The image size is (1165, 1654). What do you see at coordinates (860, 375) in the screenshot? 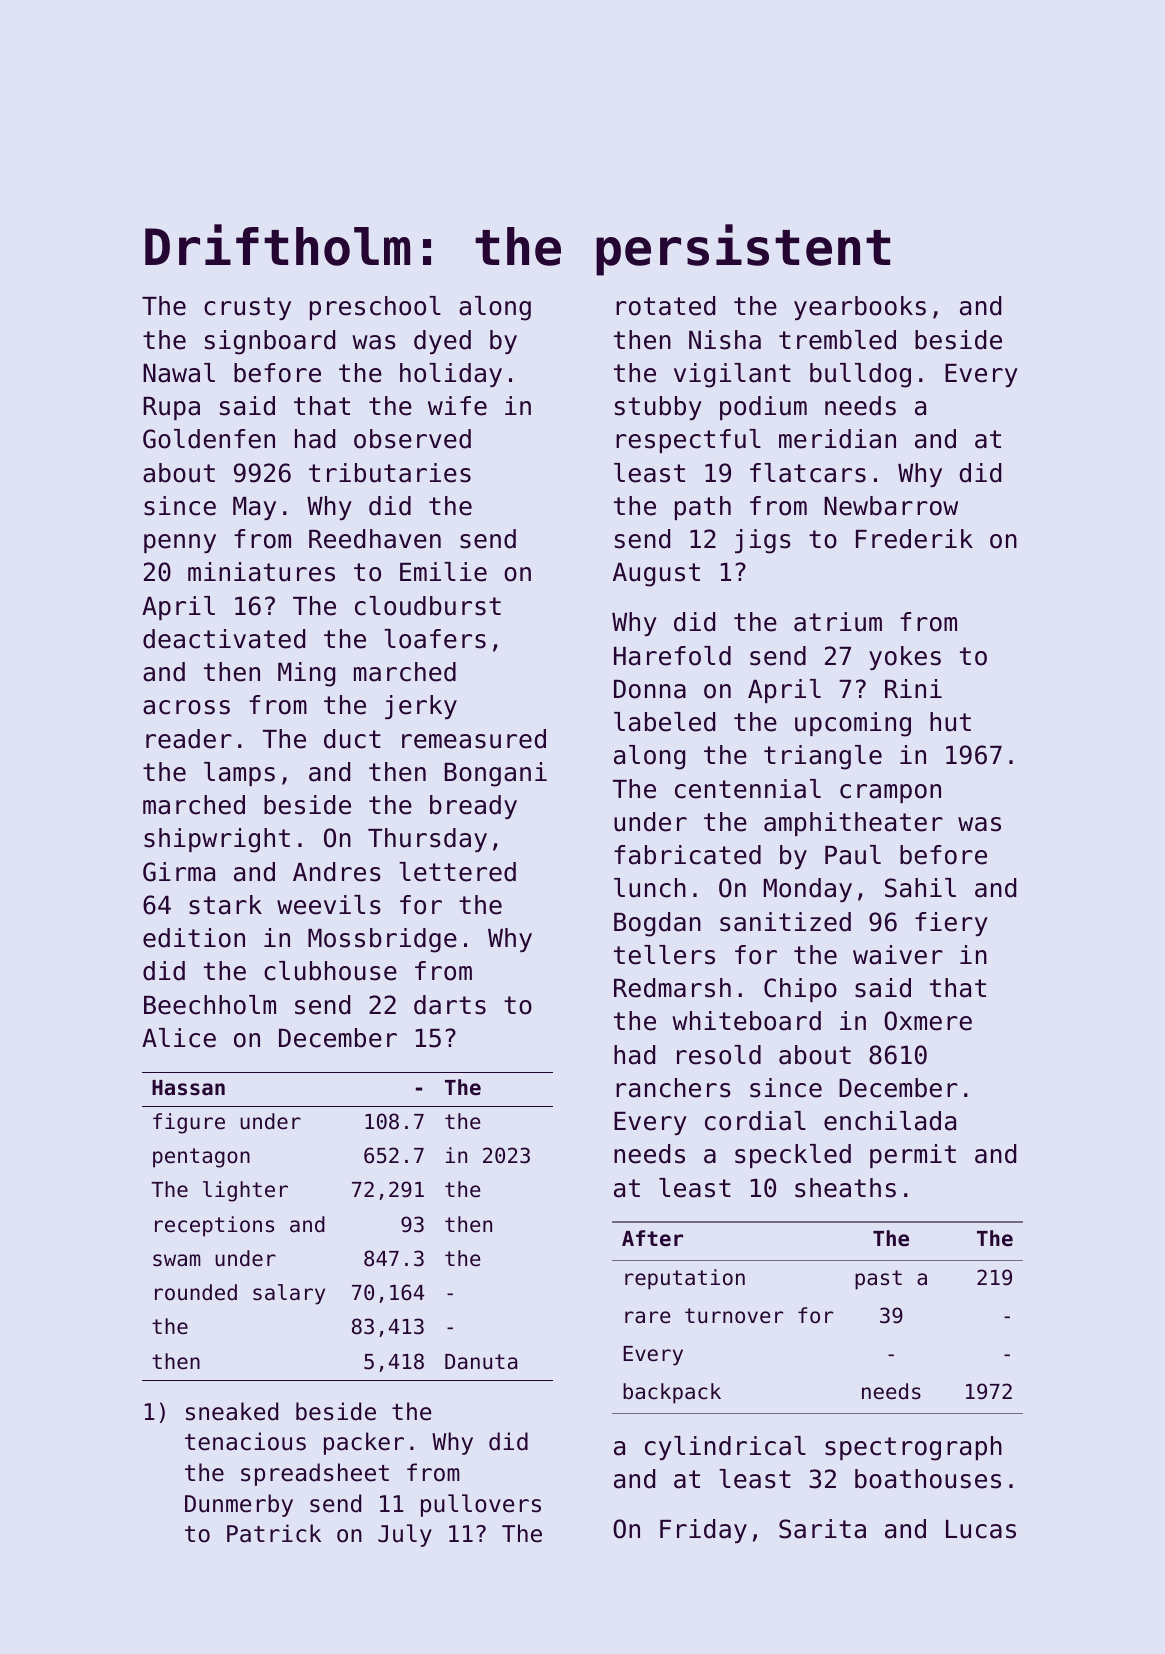
I see `bulldog` at bounding box center [860, 375].
